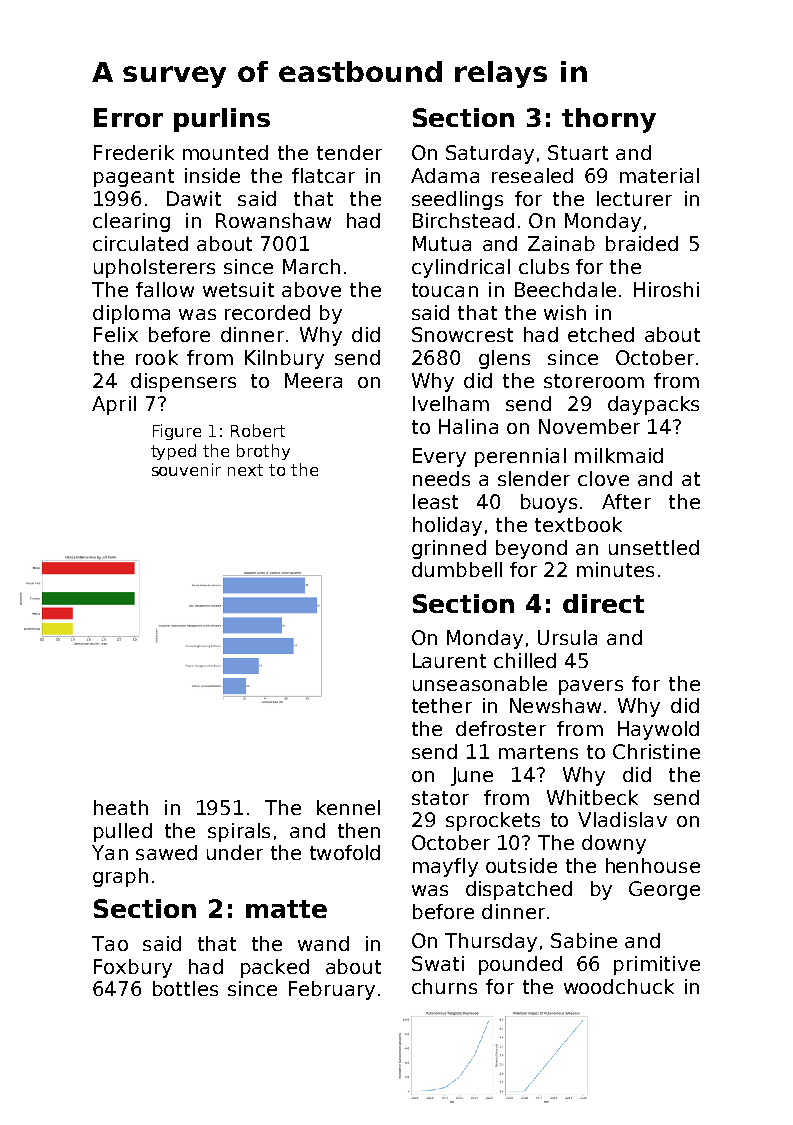 This screenshot has width=793, height=1125. I want to click on daypacks, so click(653, 405).
